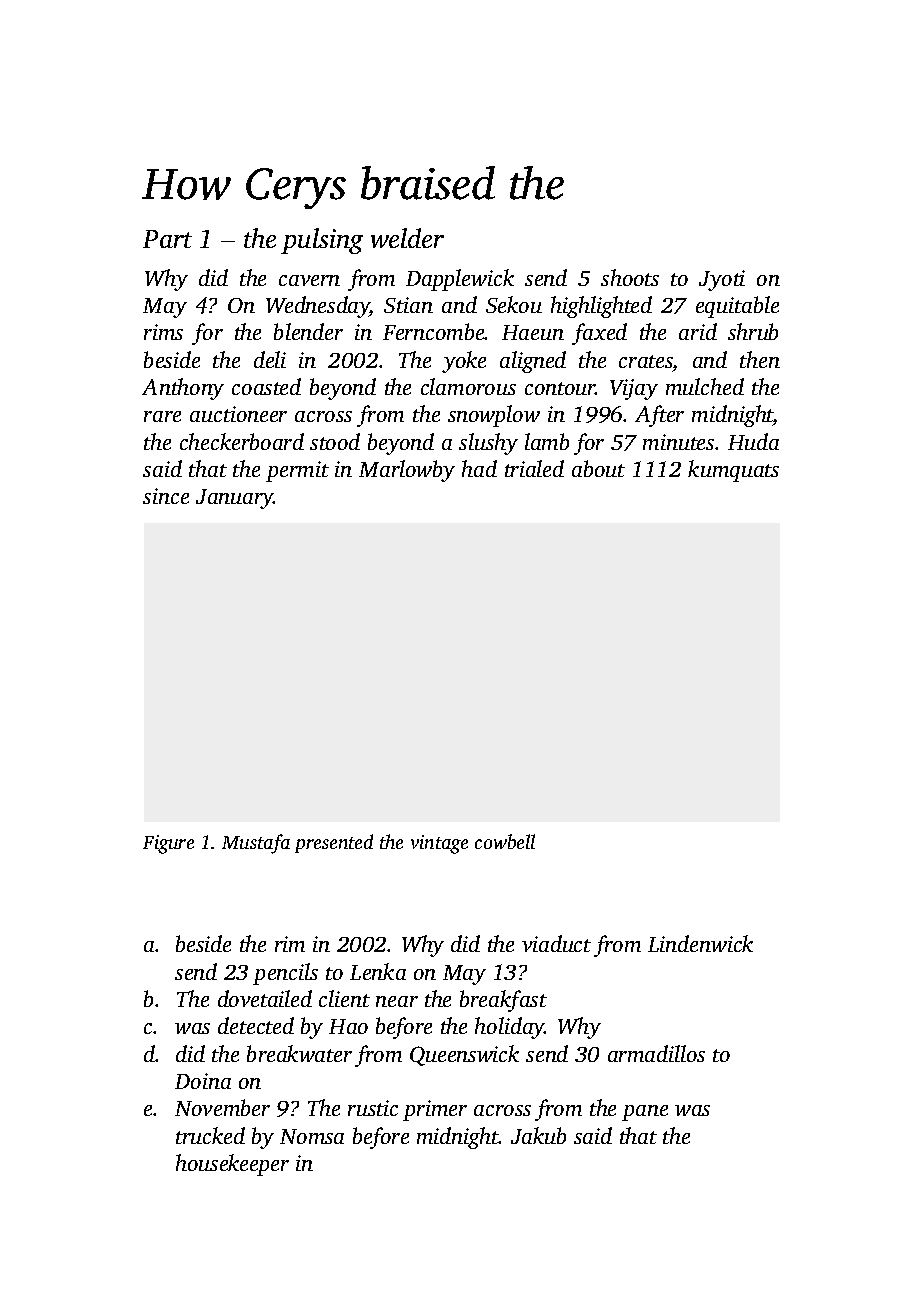 The width and height of the screenshot is (924, 1311). I want to click on dovetailed, so click(265, 998).
